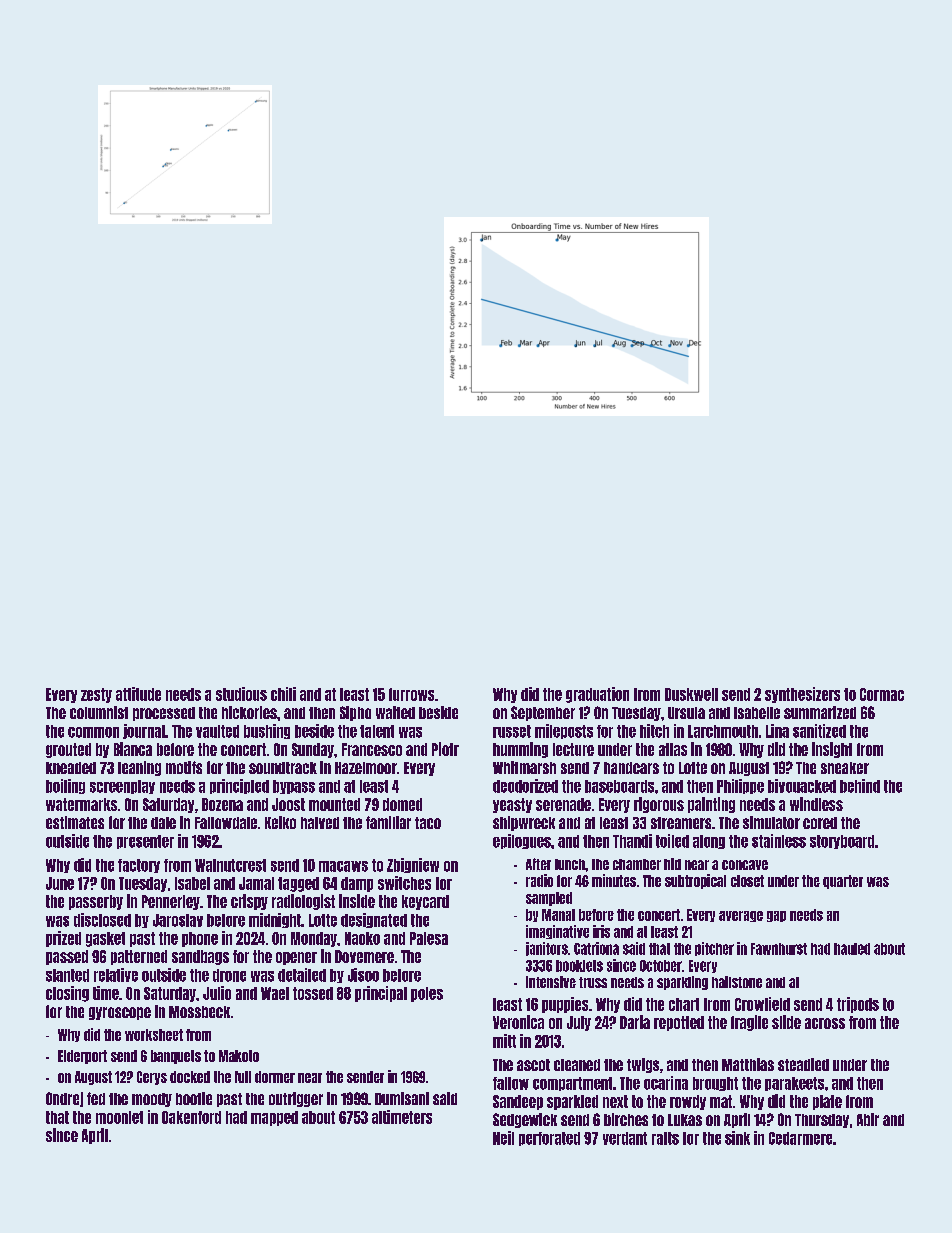  Describe the element at coordinates (832, 750) in the screenshot. I see `insight` at that location.
